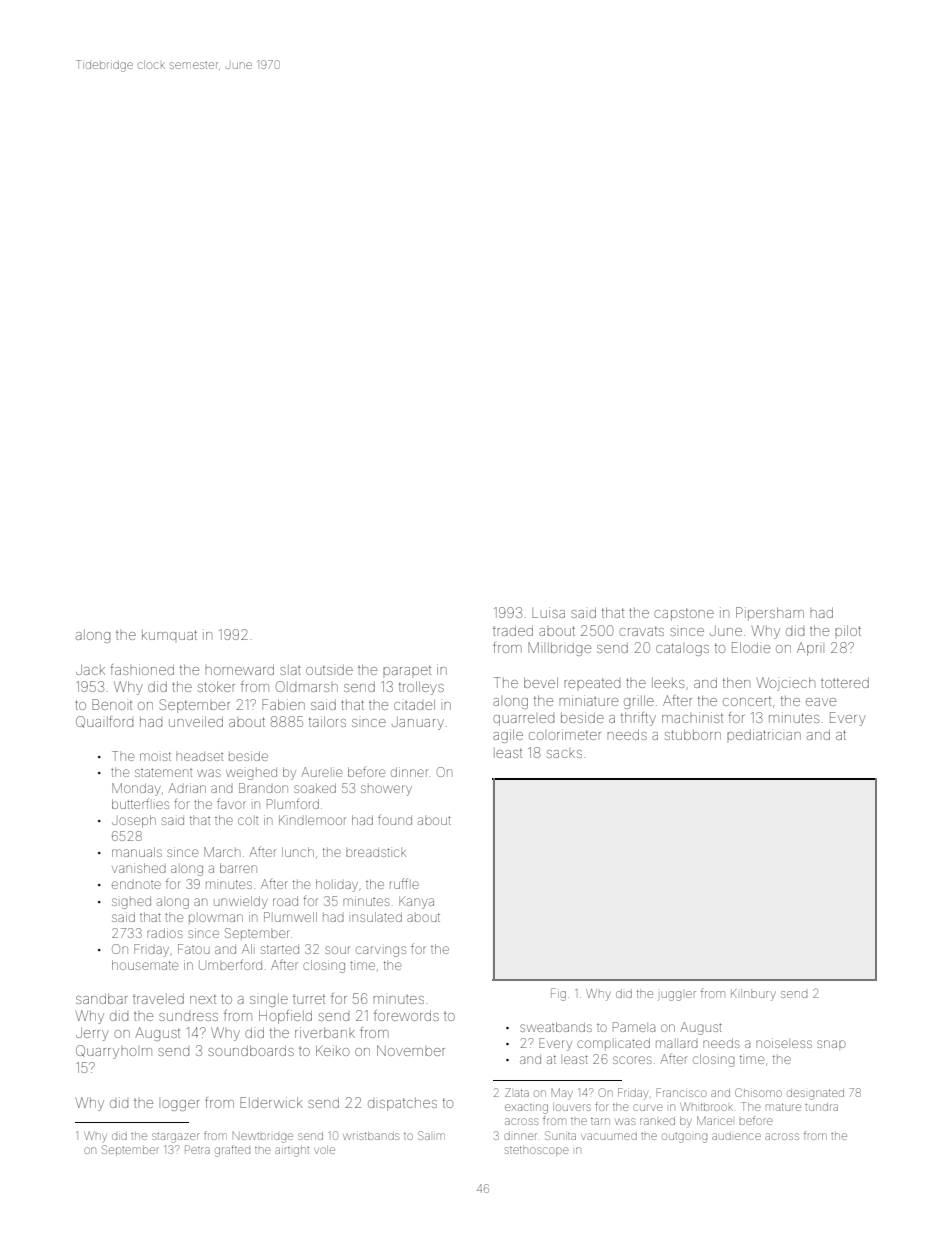 The image size is (952, 1233). I want to click on Pipersham, so click(770, 614).
